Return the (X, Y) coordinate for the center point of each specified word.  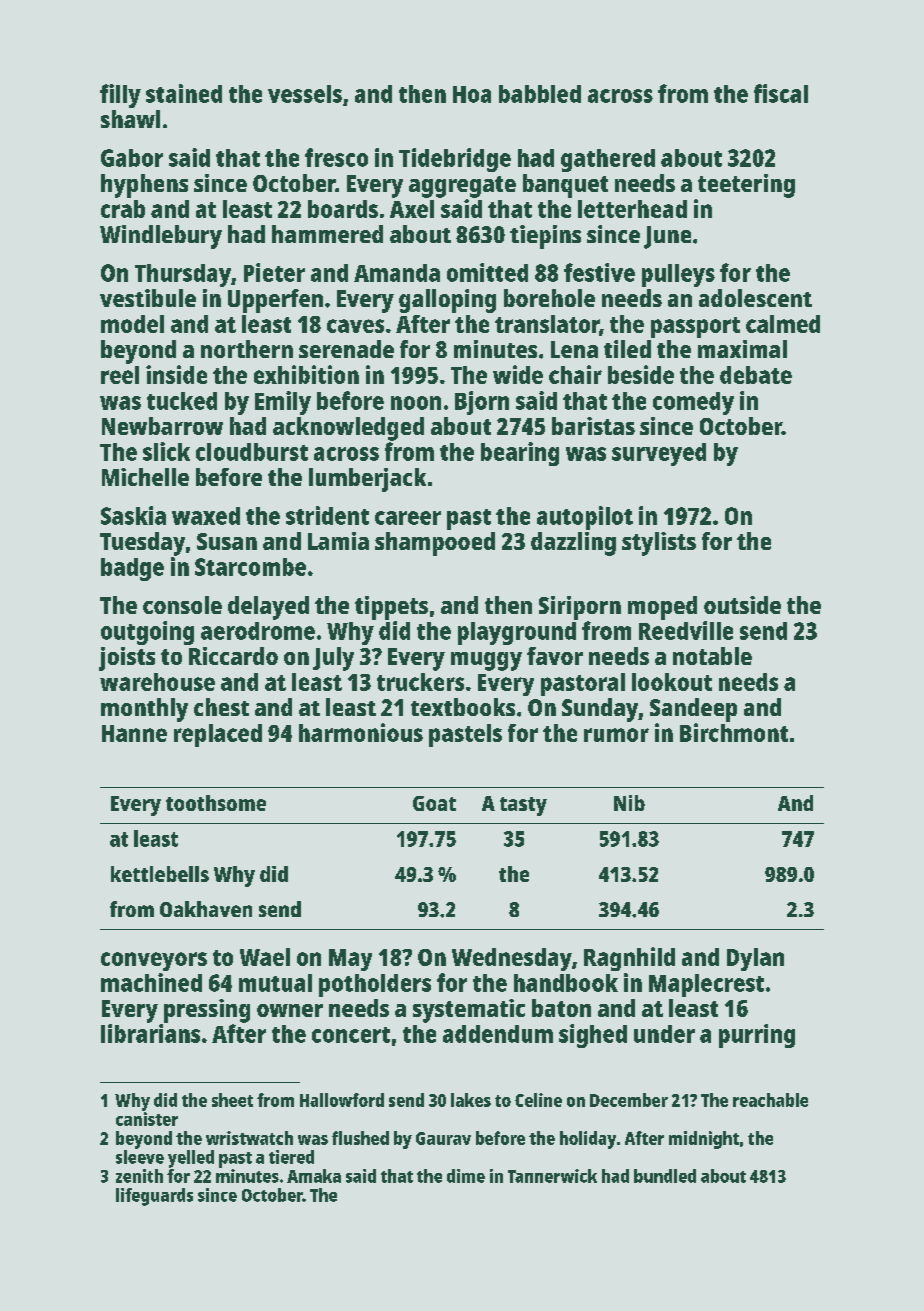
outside (742, 605)
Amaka (314, 1176)
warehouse (157, 682)
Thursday (183, 275)
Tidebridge (455, 160)
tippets (391, 608)
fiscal (781, 93)
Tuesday (142, 544)
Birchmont (734, 732)
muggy (486, 661)
